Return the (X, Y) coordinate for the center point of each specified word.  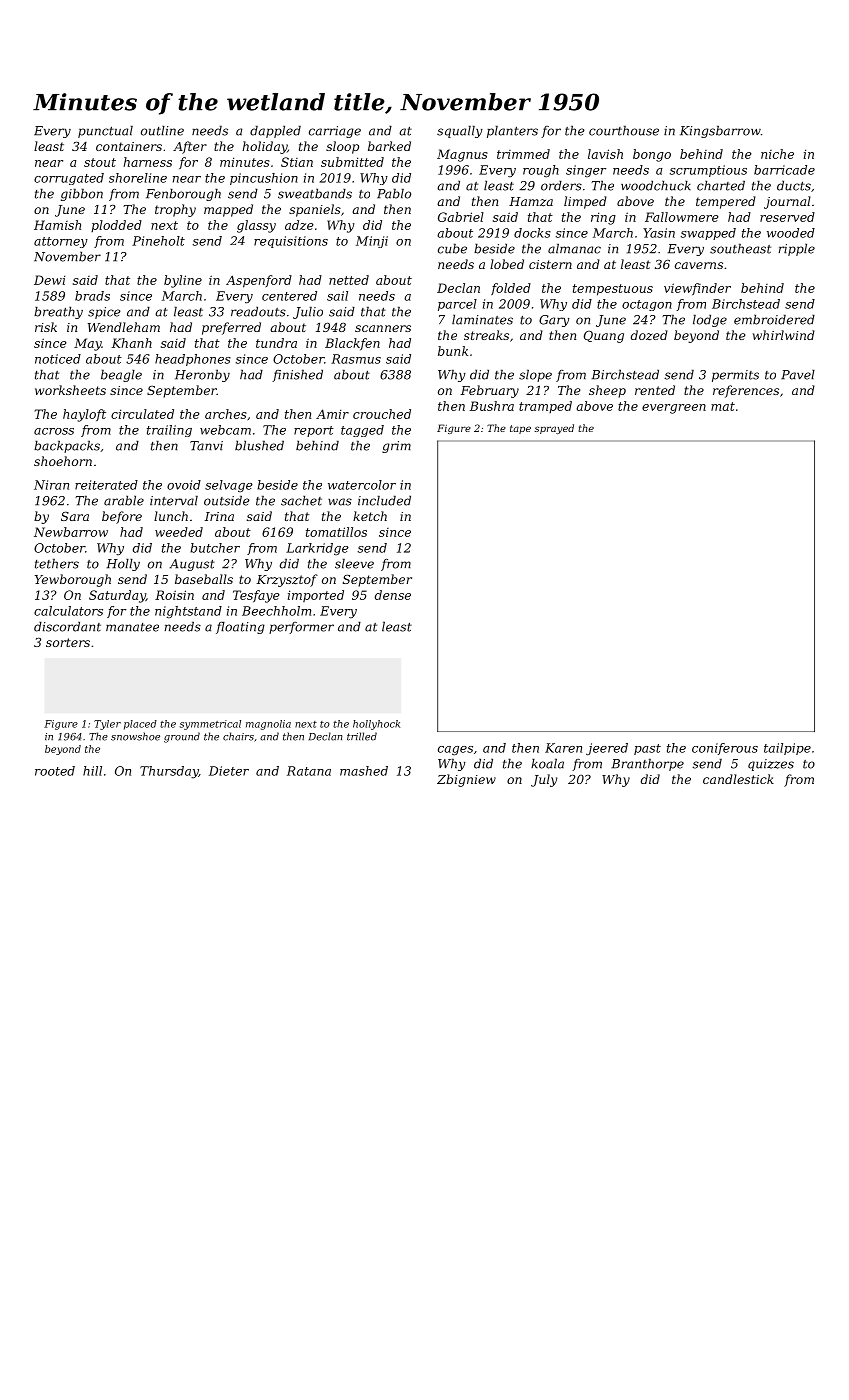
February (490, 391)
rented (655, 390)
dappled (275, 131)
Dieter (229, 771)
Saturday (117, 596)
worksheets (70, 390)
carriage (335, 132)
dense (393, 595)
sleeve (354, 563)
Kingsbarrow (720, 131)
